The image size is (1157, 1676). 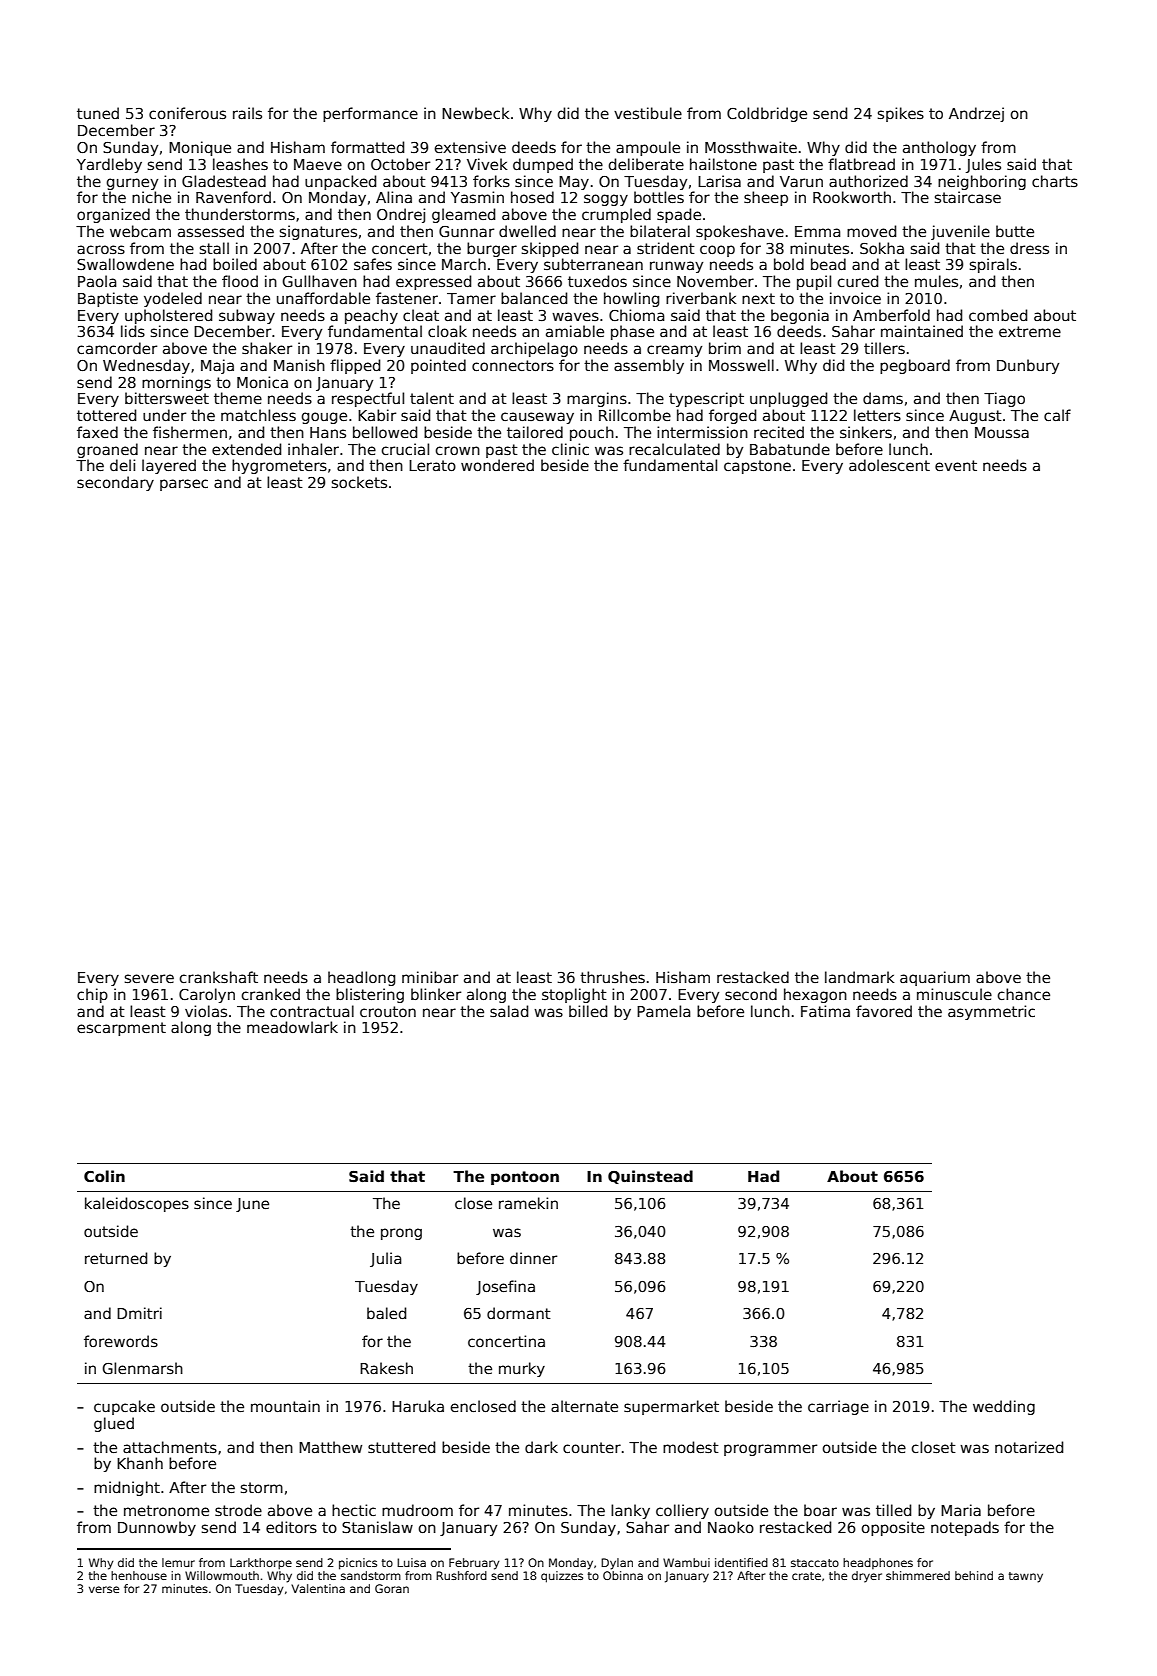 I want to click on asymmetric, so click(x=991, y=1012).
